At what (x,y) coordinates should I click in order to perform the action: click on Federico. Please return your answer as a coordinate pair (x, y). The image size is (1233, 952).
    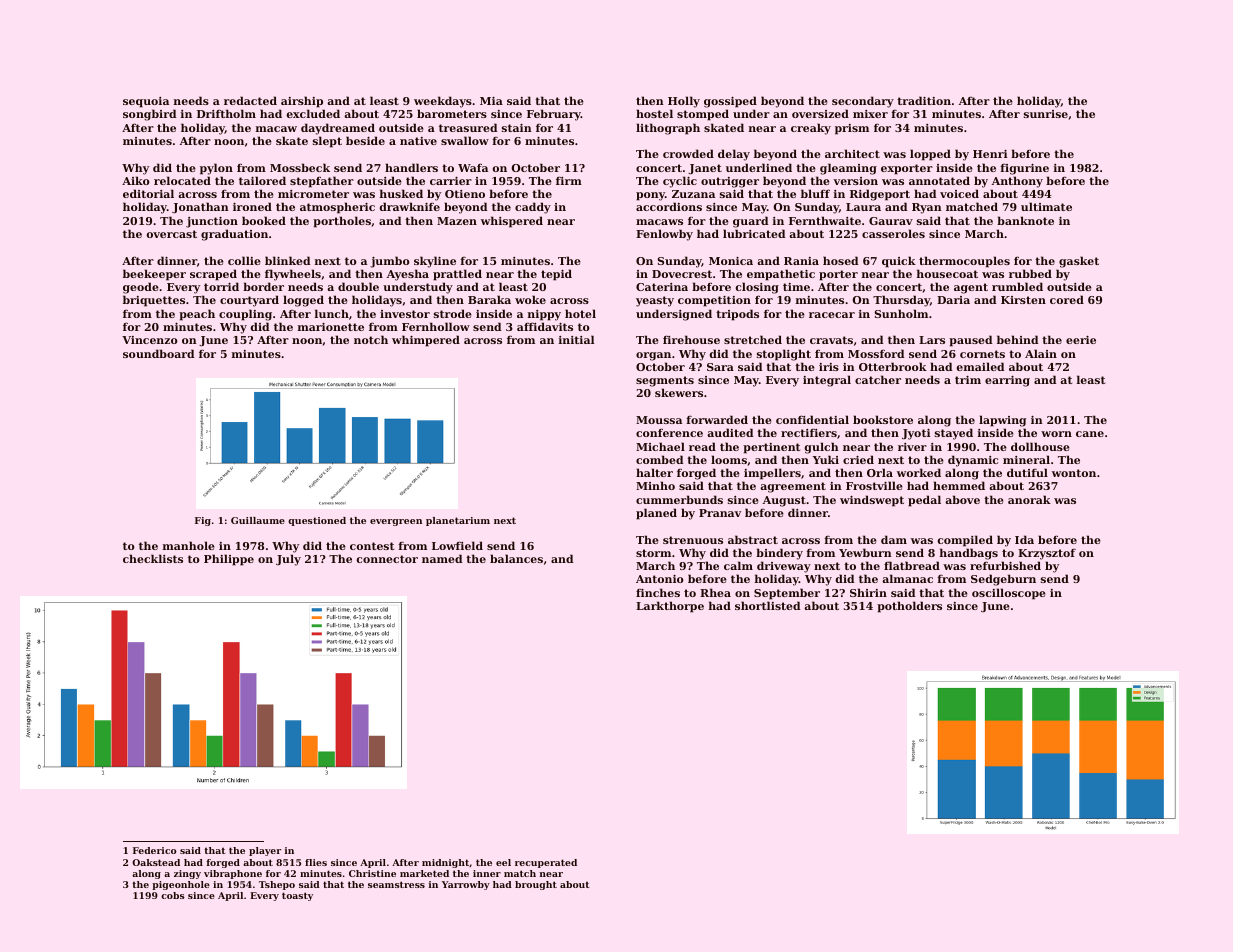
    Looking at the image, I should click on (155, 850).
